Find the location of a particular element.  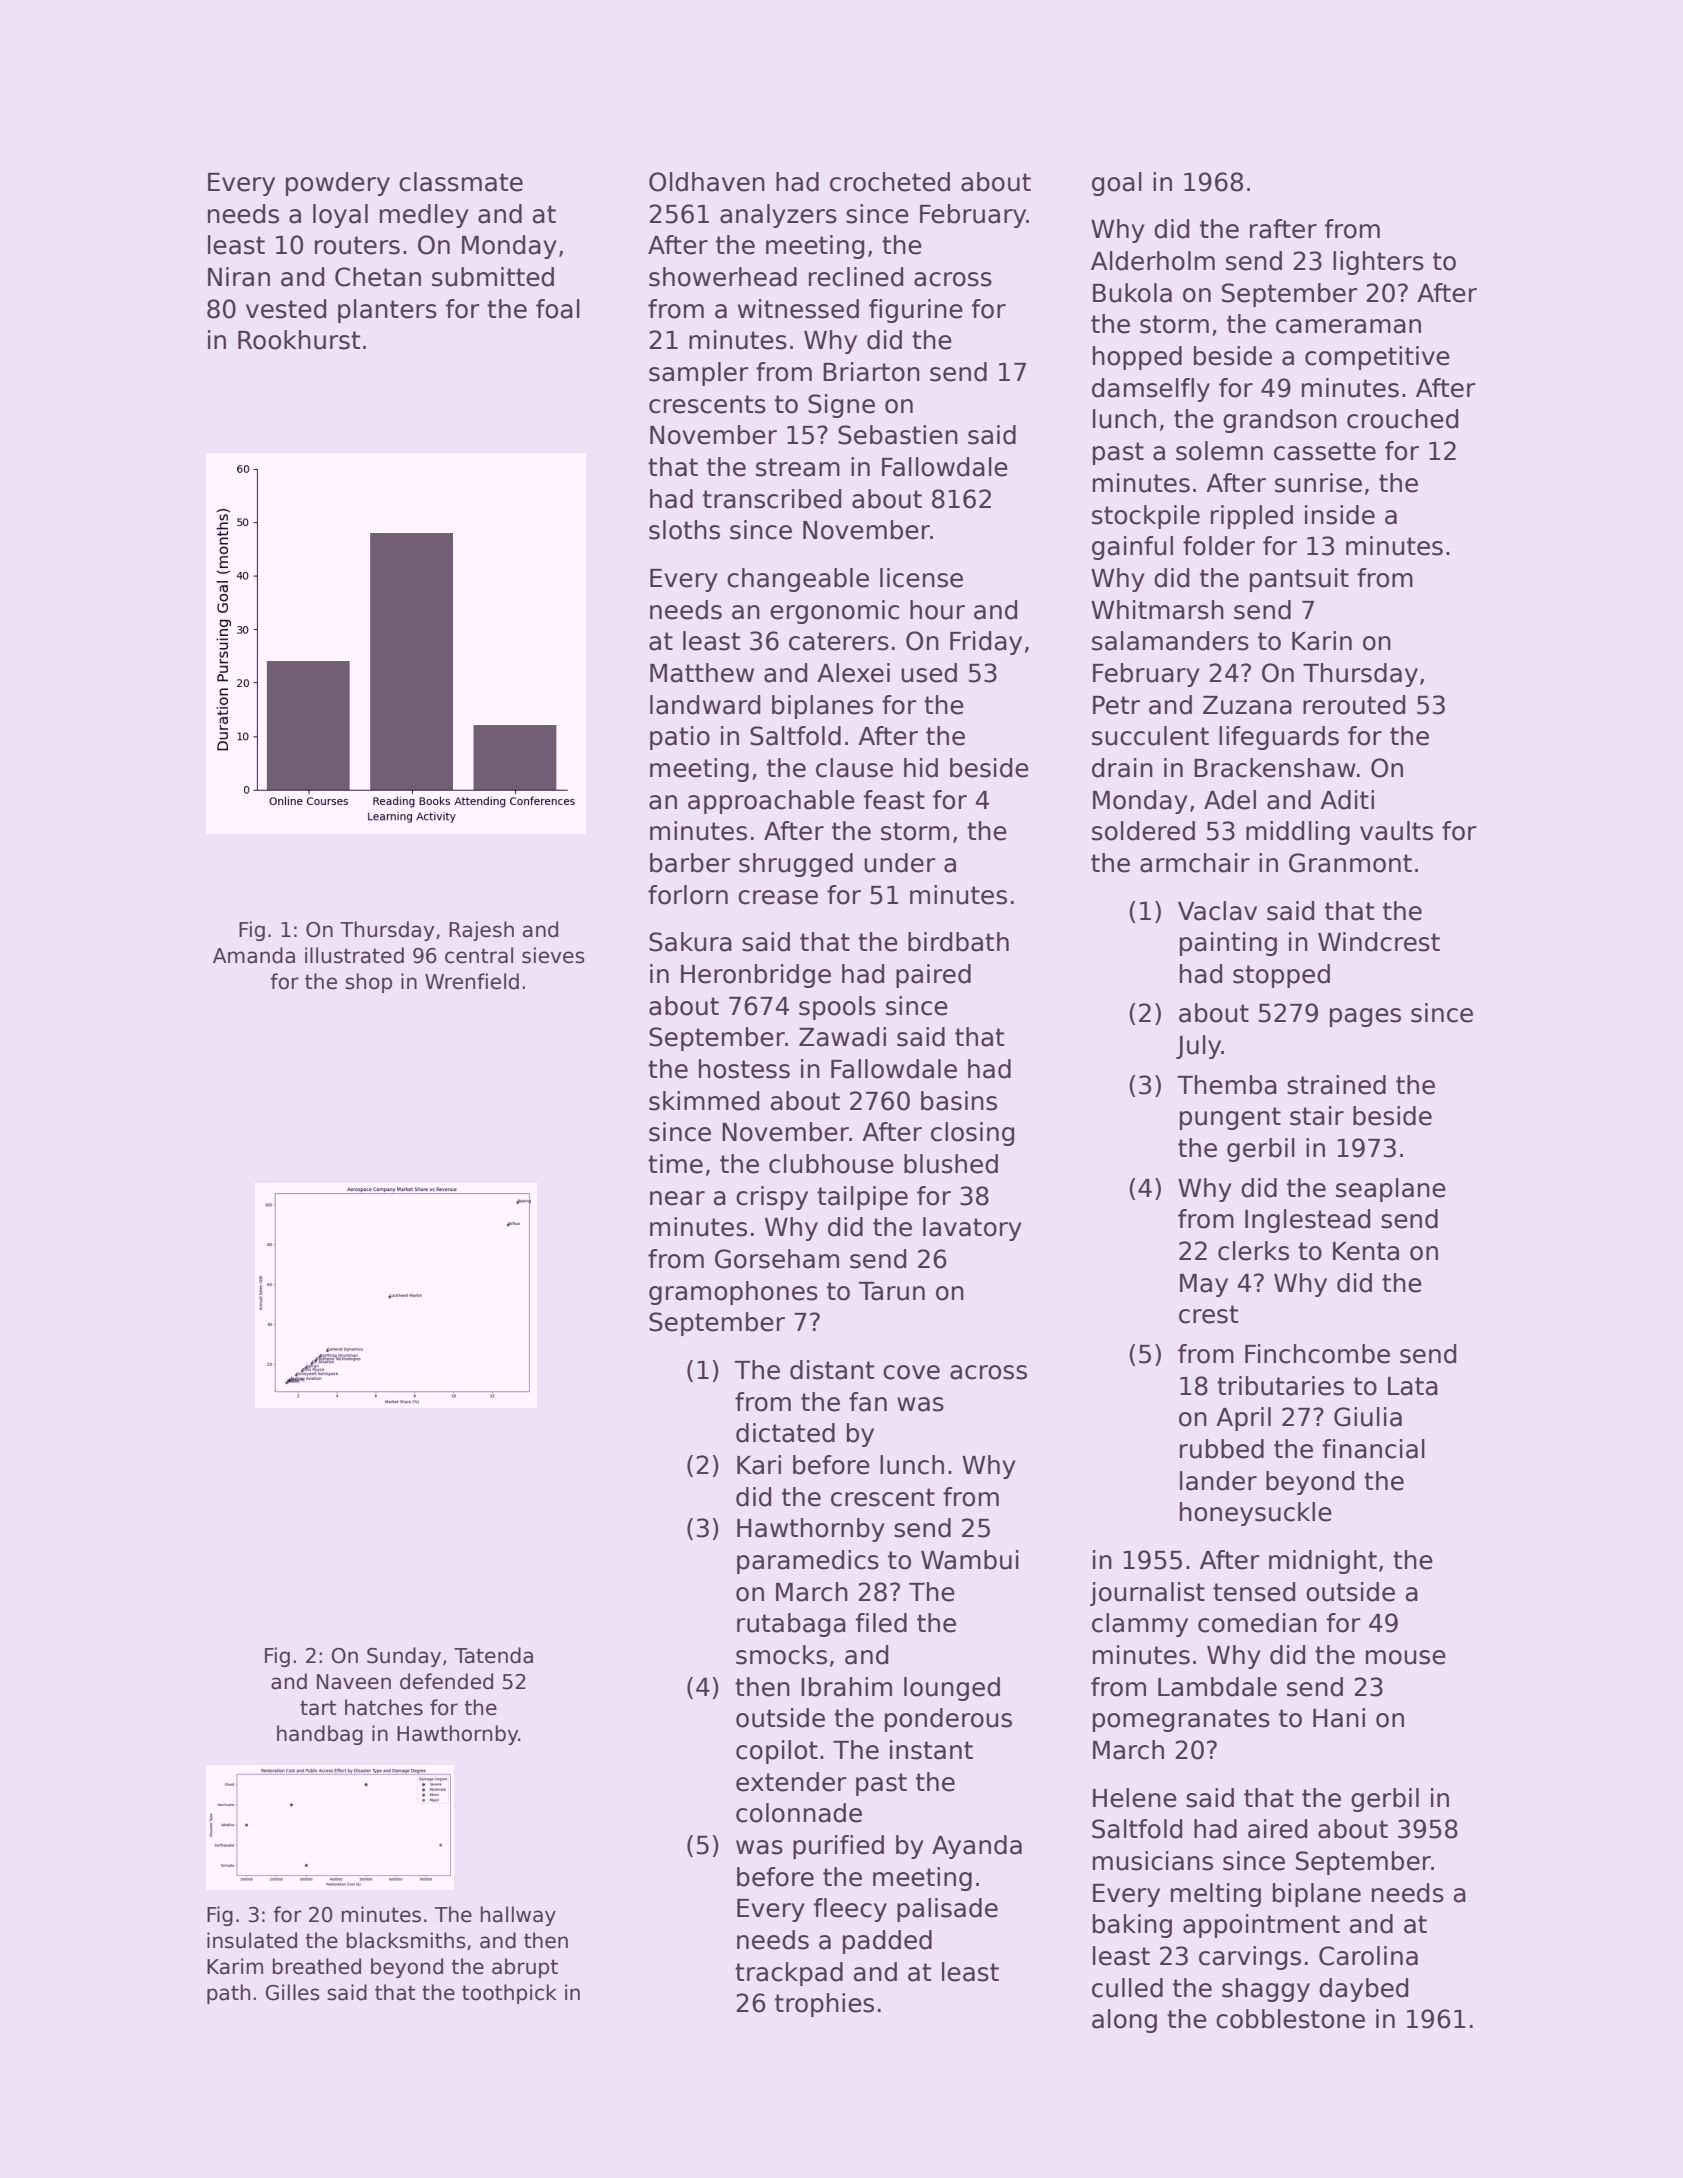

middling is located at coordinates (1298, 833).
